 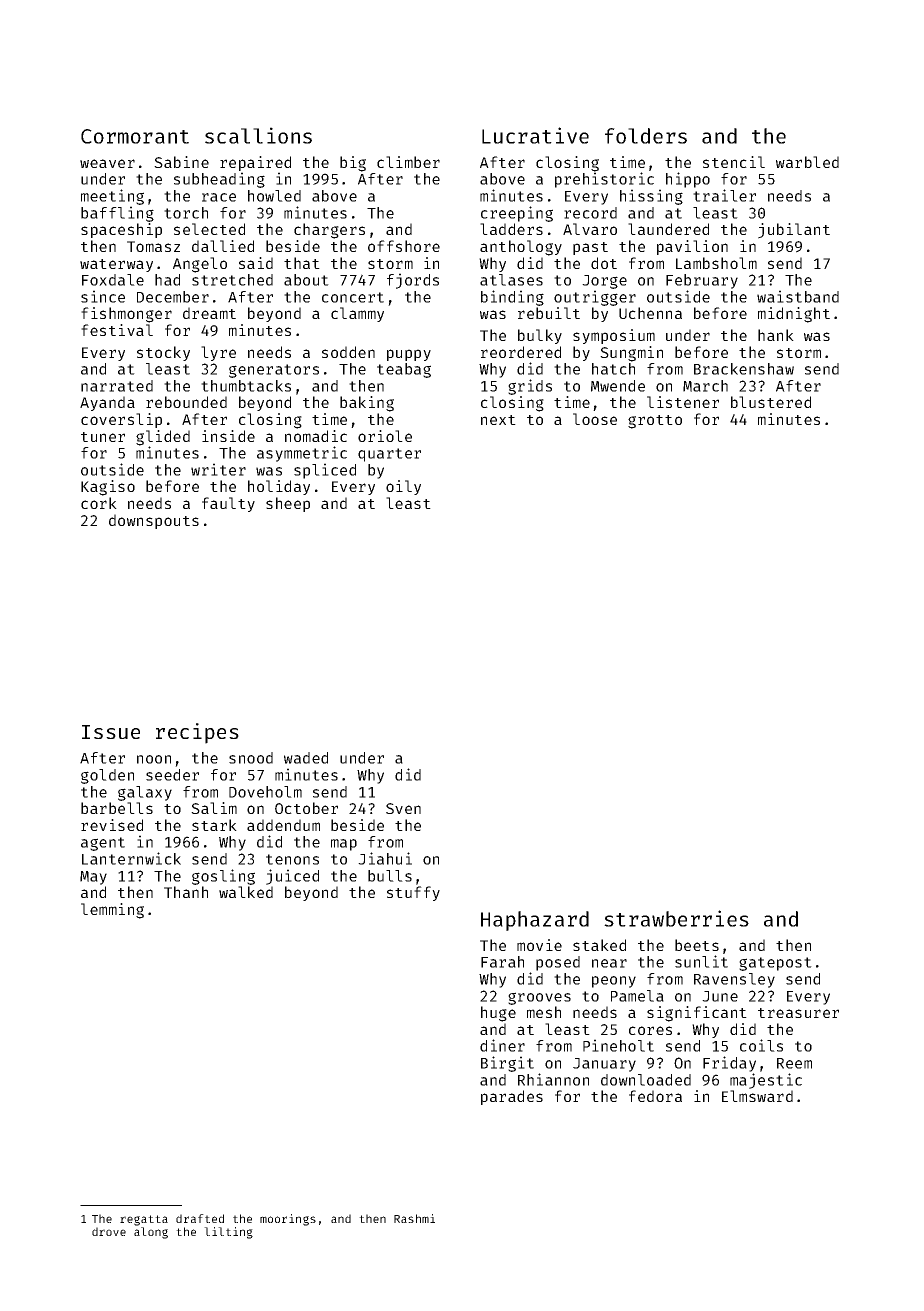 What do you see at coordinates (771, 402) in the screenshot?
I see `blustered` at bounding box center [771, 402].
